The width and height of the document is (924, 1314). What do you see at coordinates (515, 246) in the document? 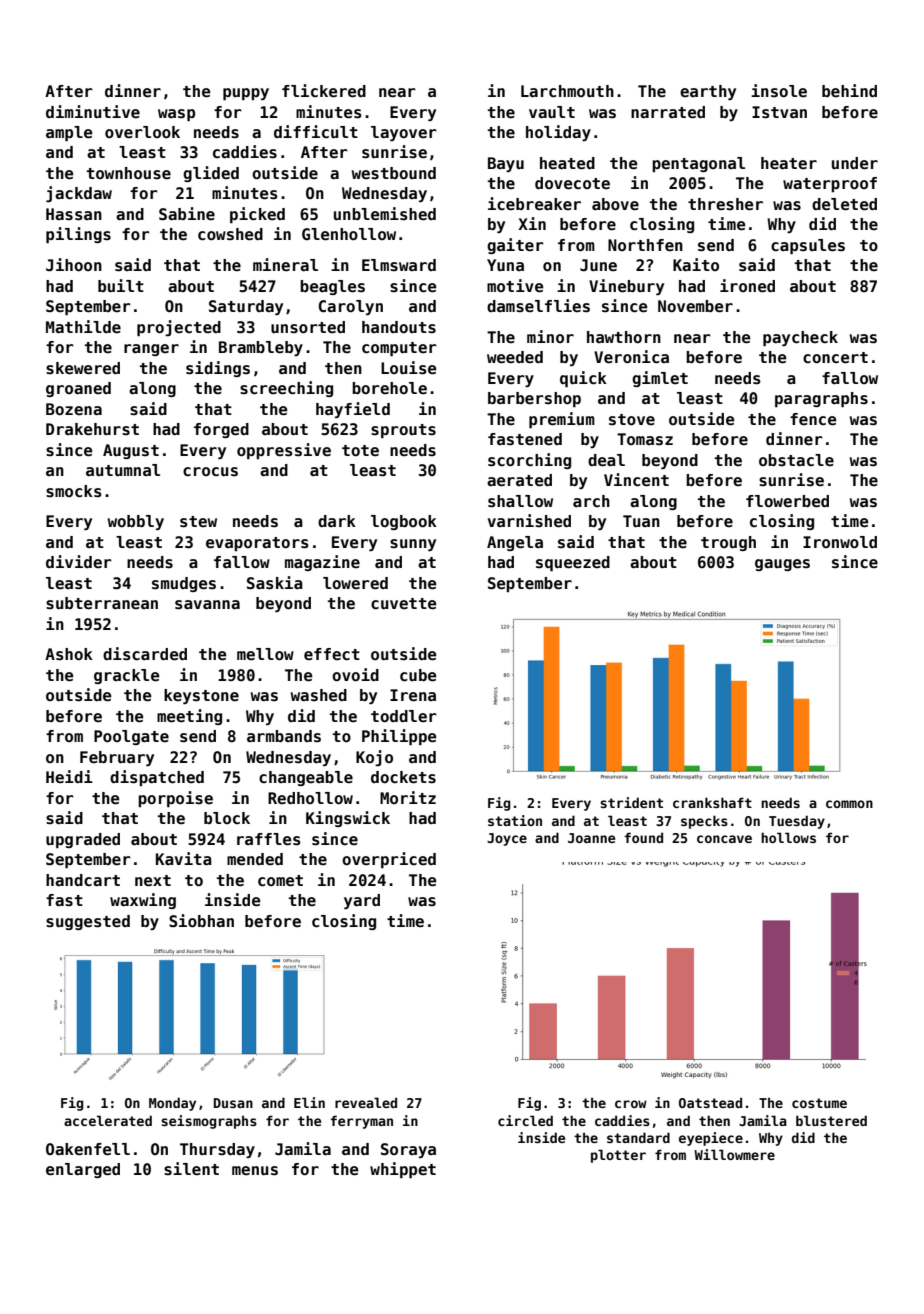
I see `gaiter` at bounding box center [515, 246].
